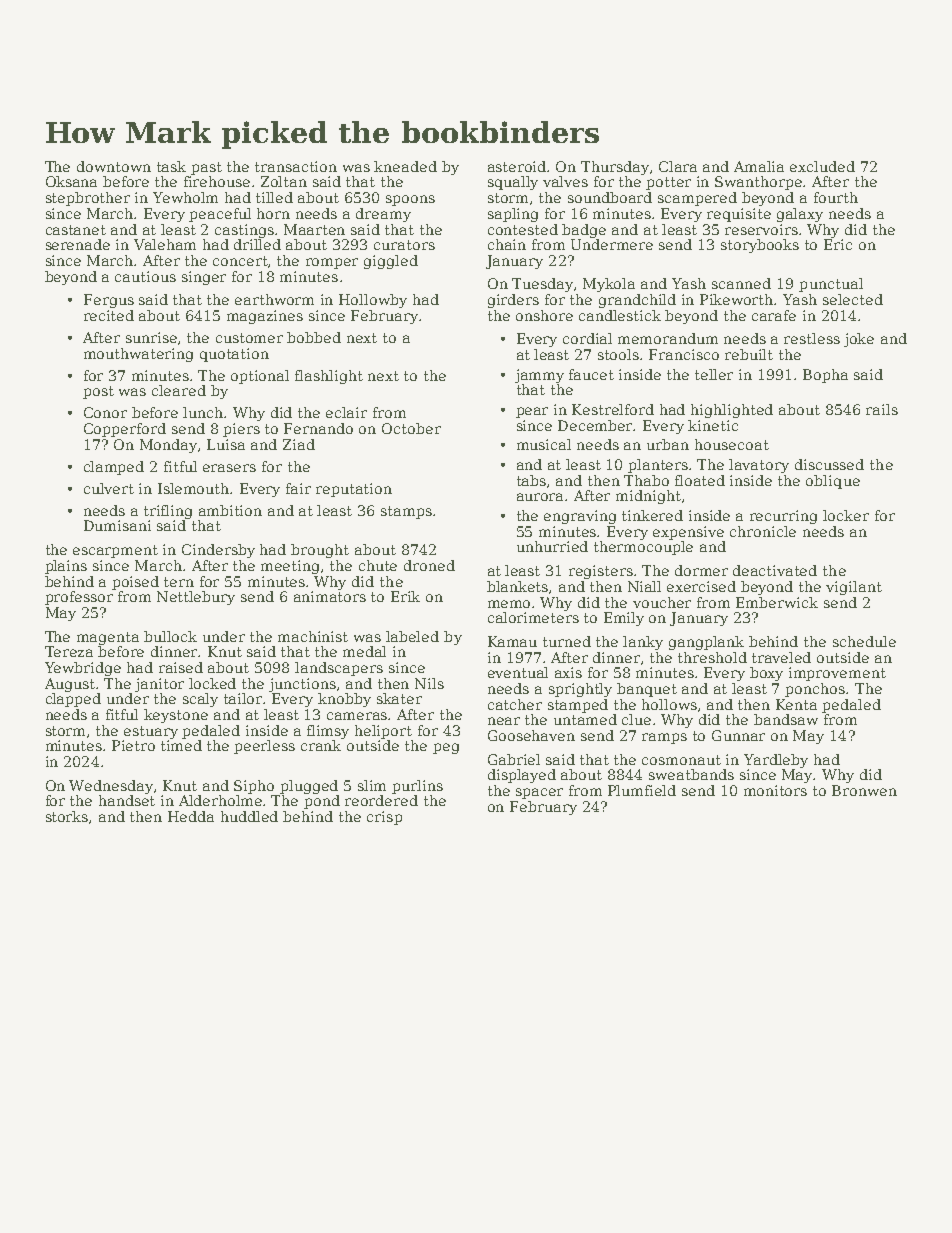 This screenshot has height=1233, width=952. I want to click on Erik, so click(405, 596).
